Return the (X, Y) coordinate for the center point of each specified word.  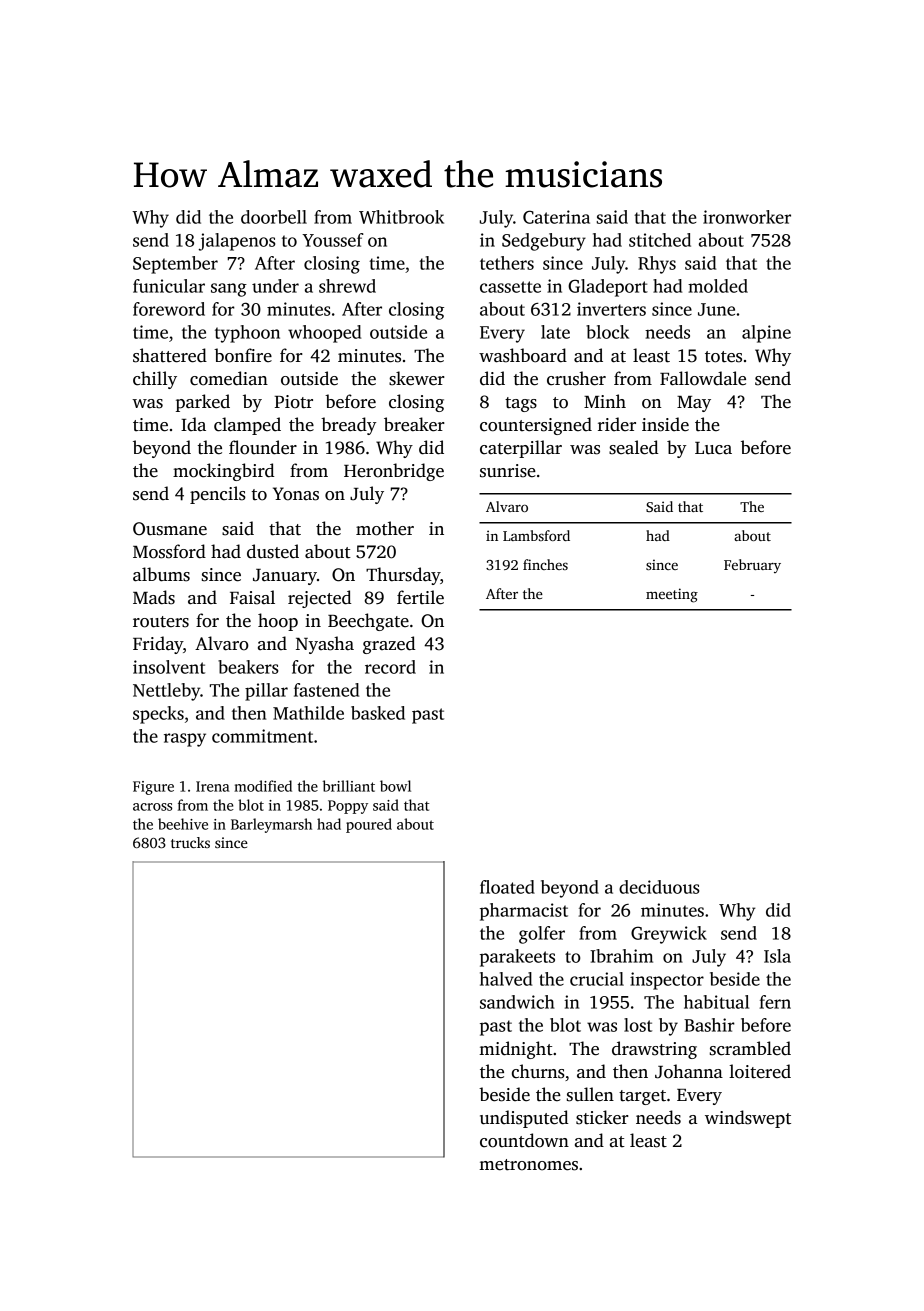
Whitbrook (401, 217)
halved (506, 979)
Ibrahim (621, 956)
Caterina (556, 217)
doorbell (274, 217)
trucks (190, 842)
